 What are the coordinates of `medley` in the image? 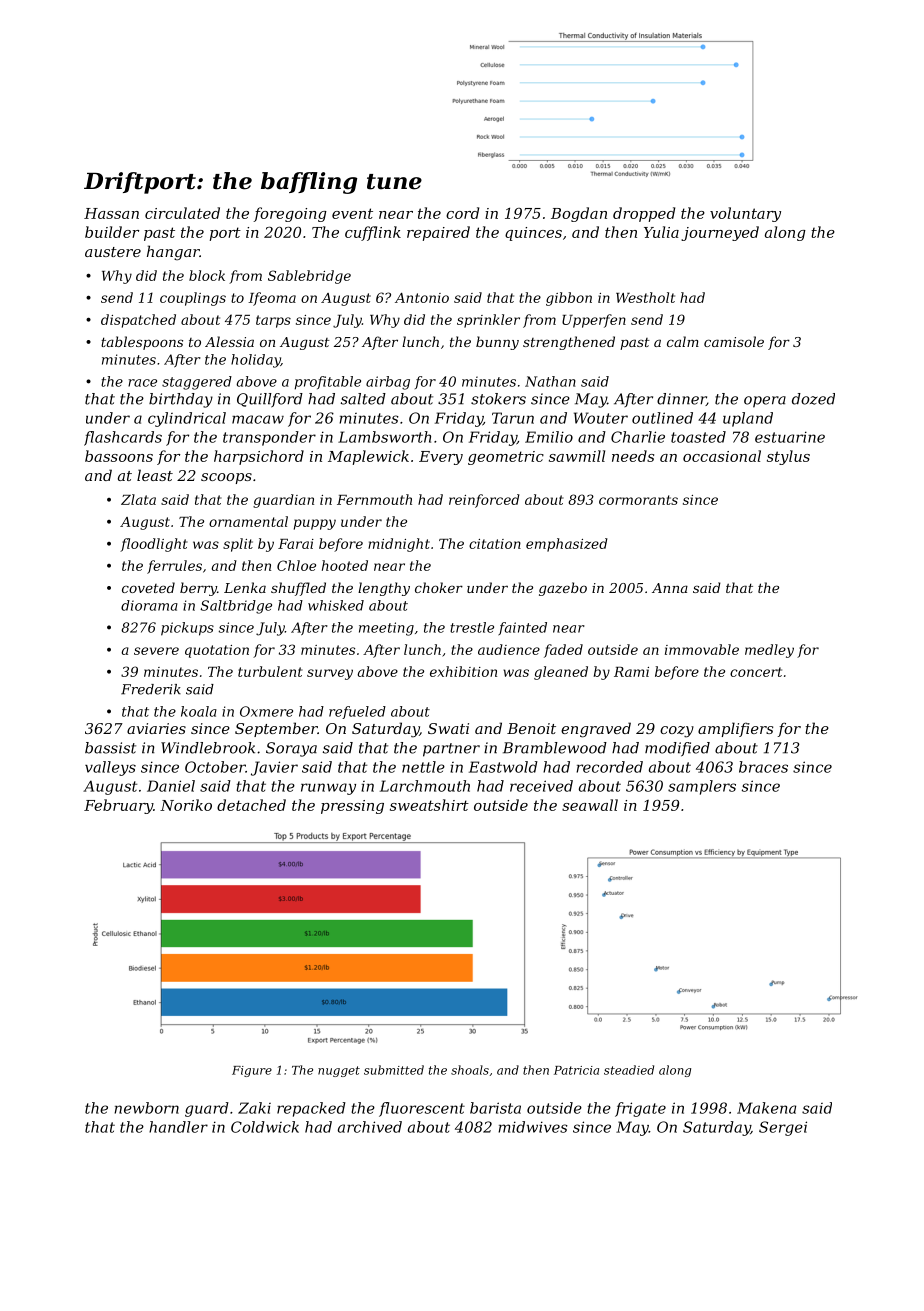 It's located at (769, 651).
